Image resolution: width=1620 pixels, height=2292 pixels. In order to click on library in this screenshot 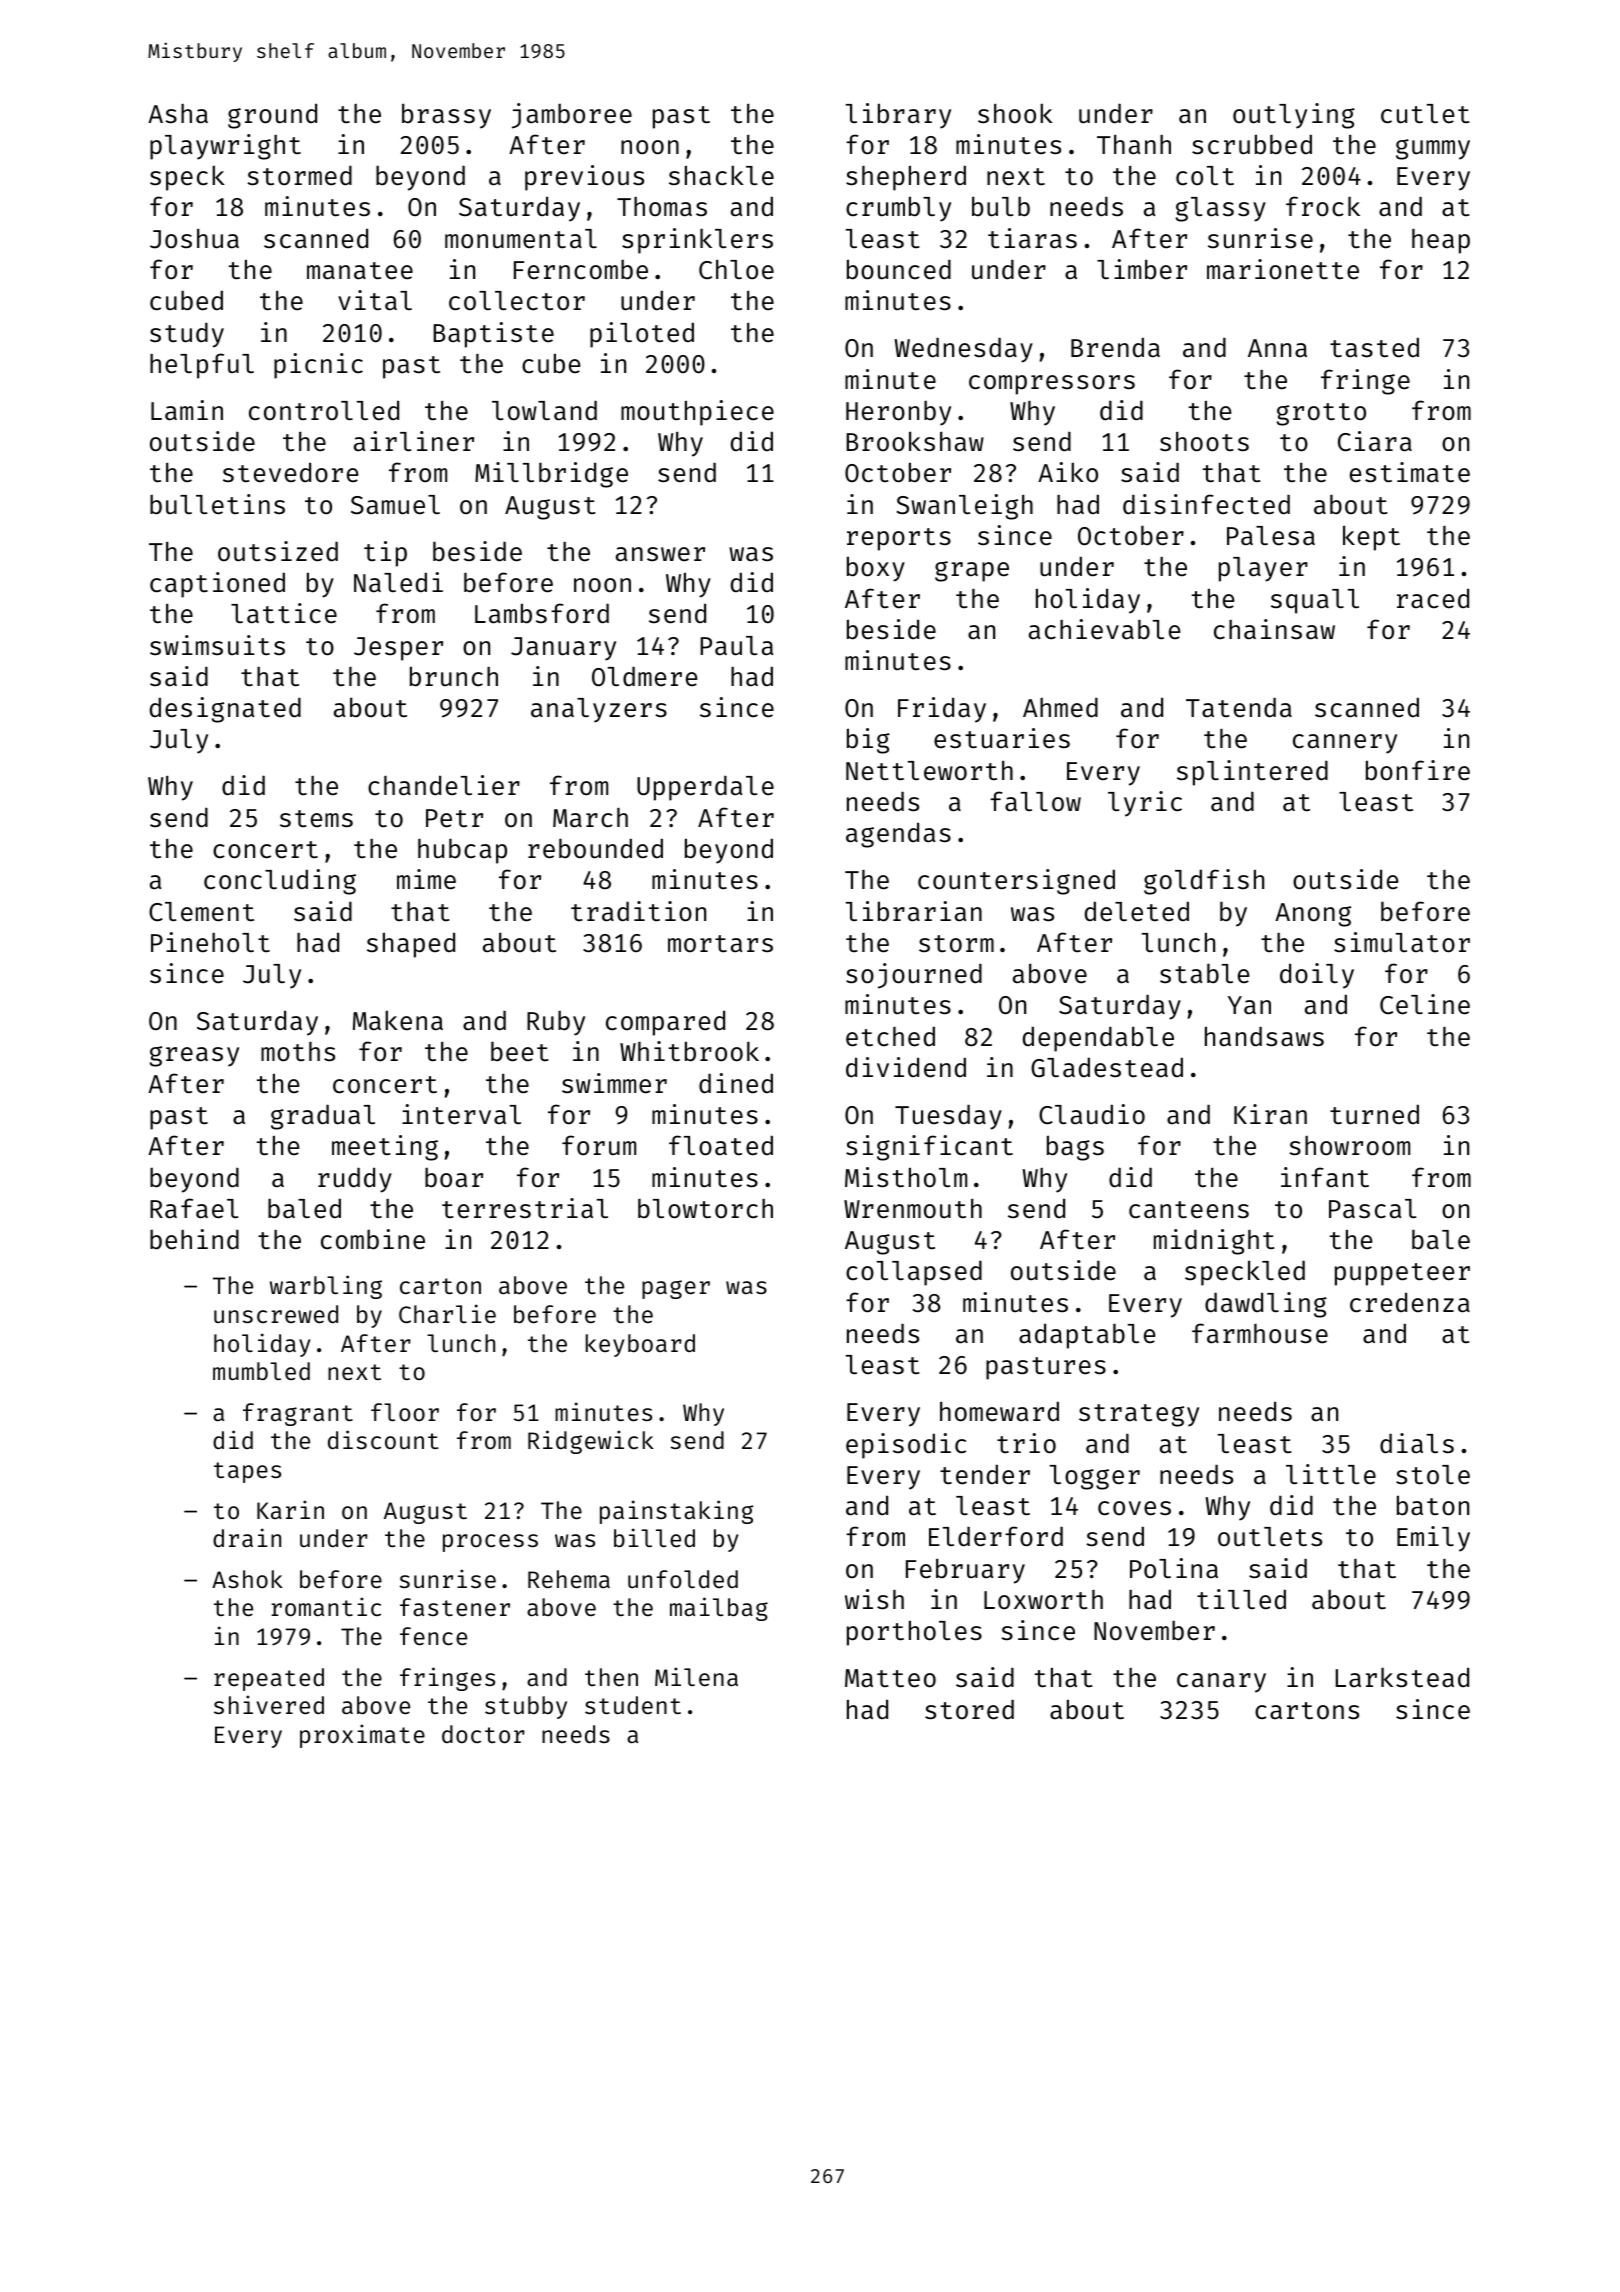, I will do `click(898, 116)`.
